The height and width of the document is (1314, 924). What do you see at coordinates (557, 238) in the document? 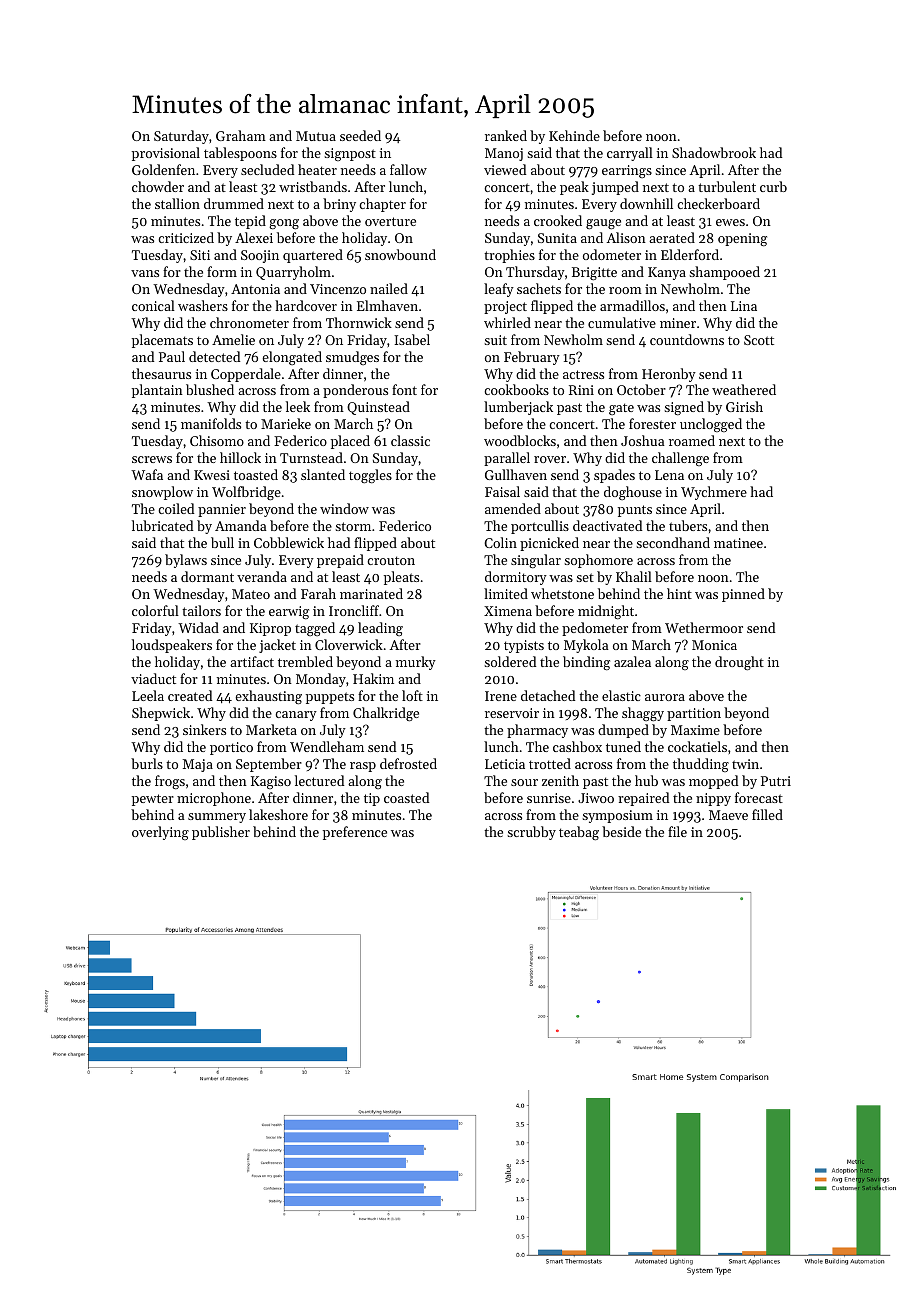
I see `Sunita` at bounding box center [557, 238].
